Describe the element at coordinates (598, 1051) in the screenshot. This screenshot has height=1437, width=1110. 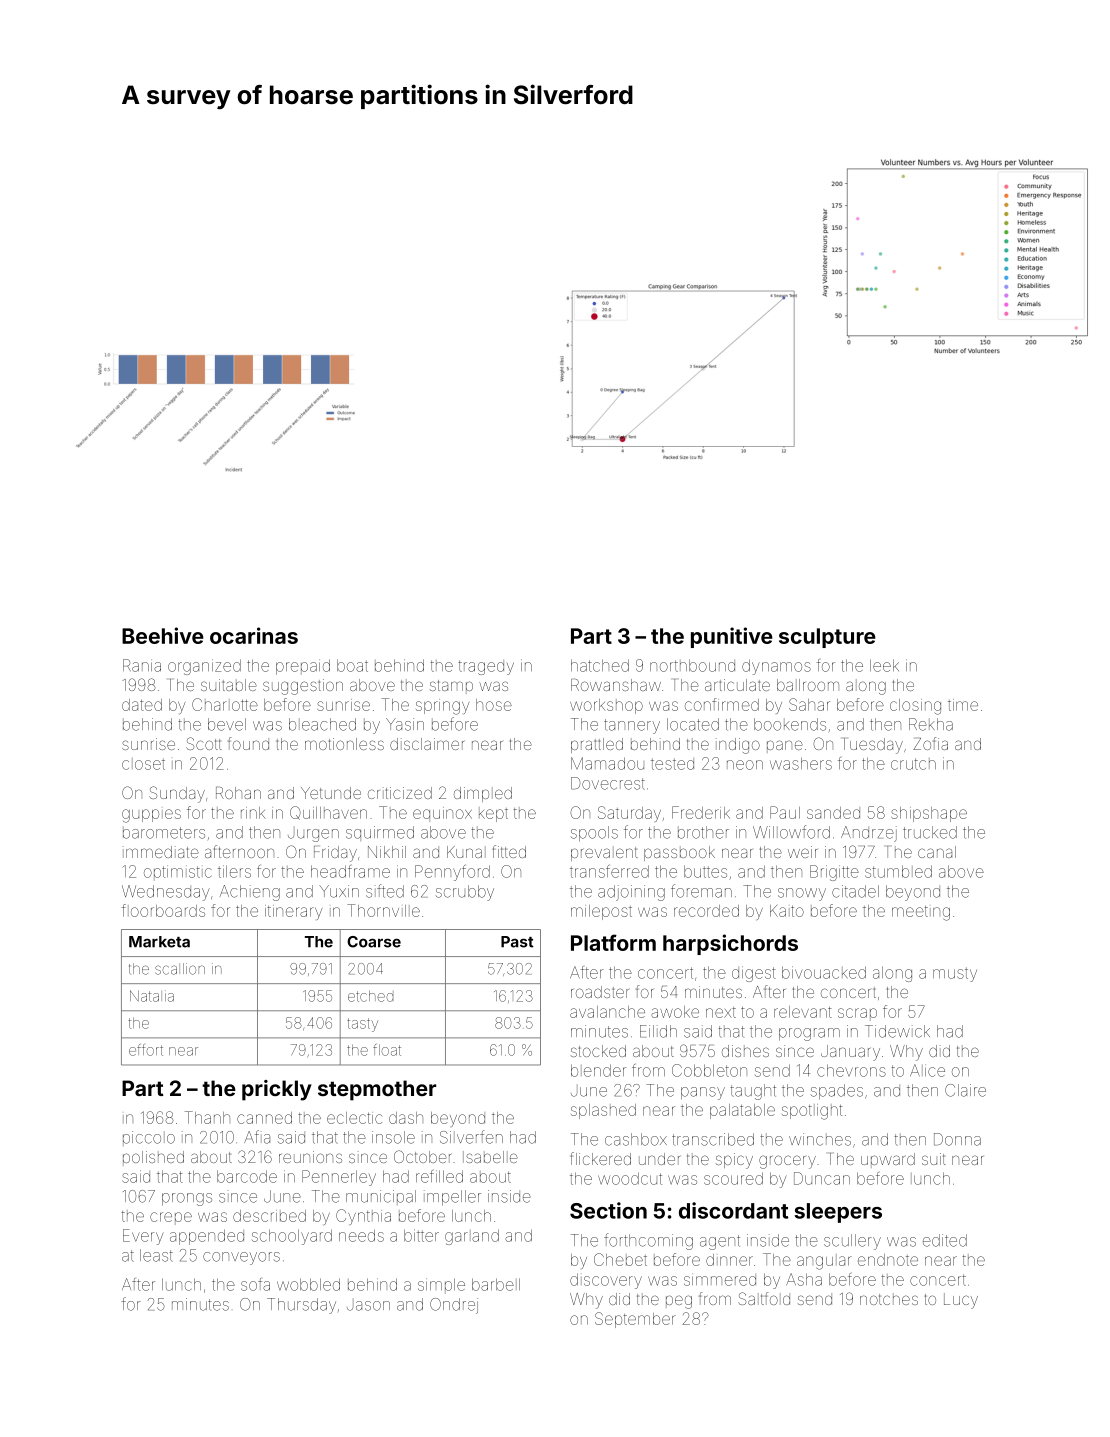
I see `stocked` at that location.
